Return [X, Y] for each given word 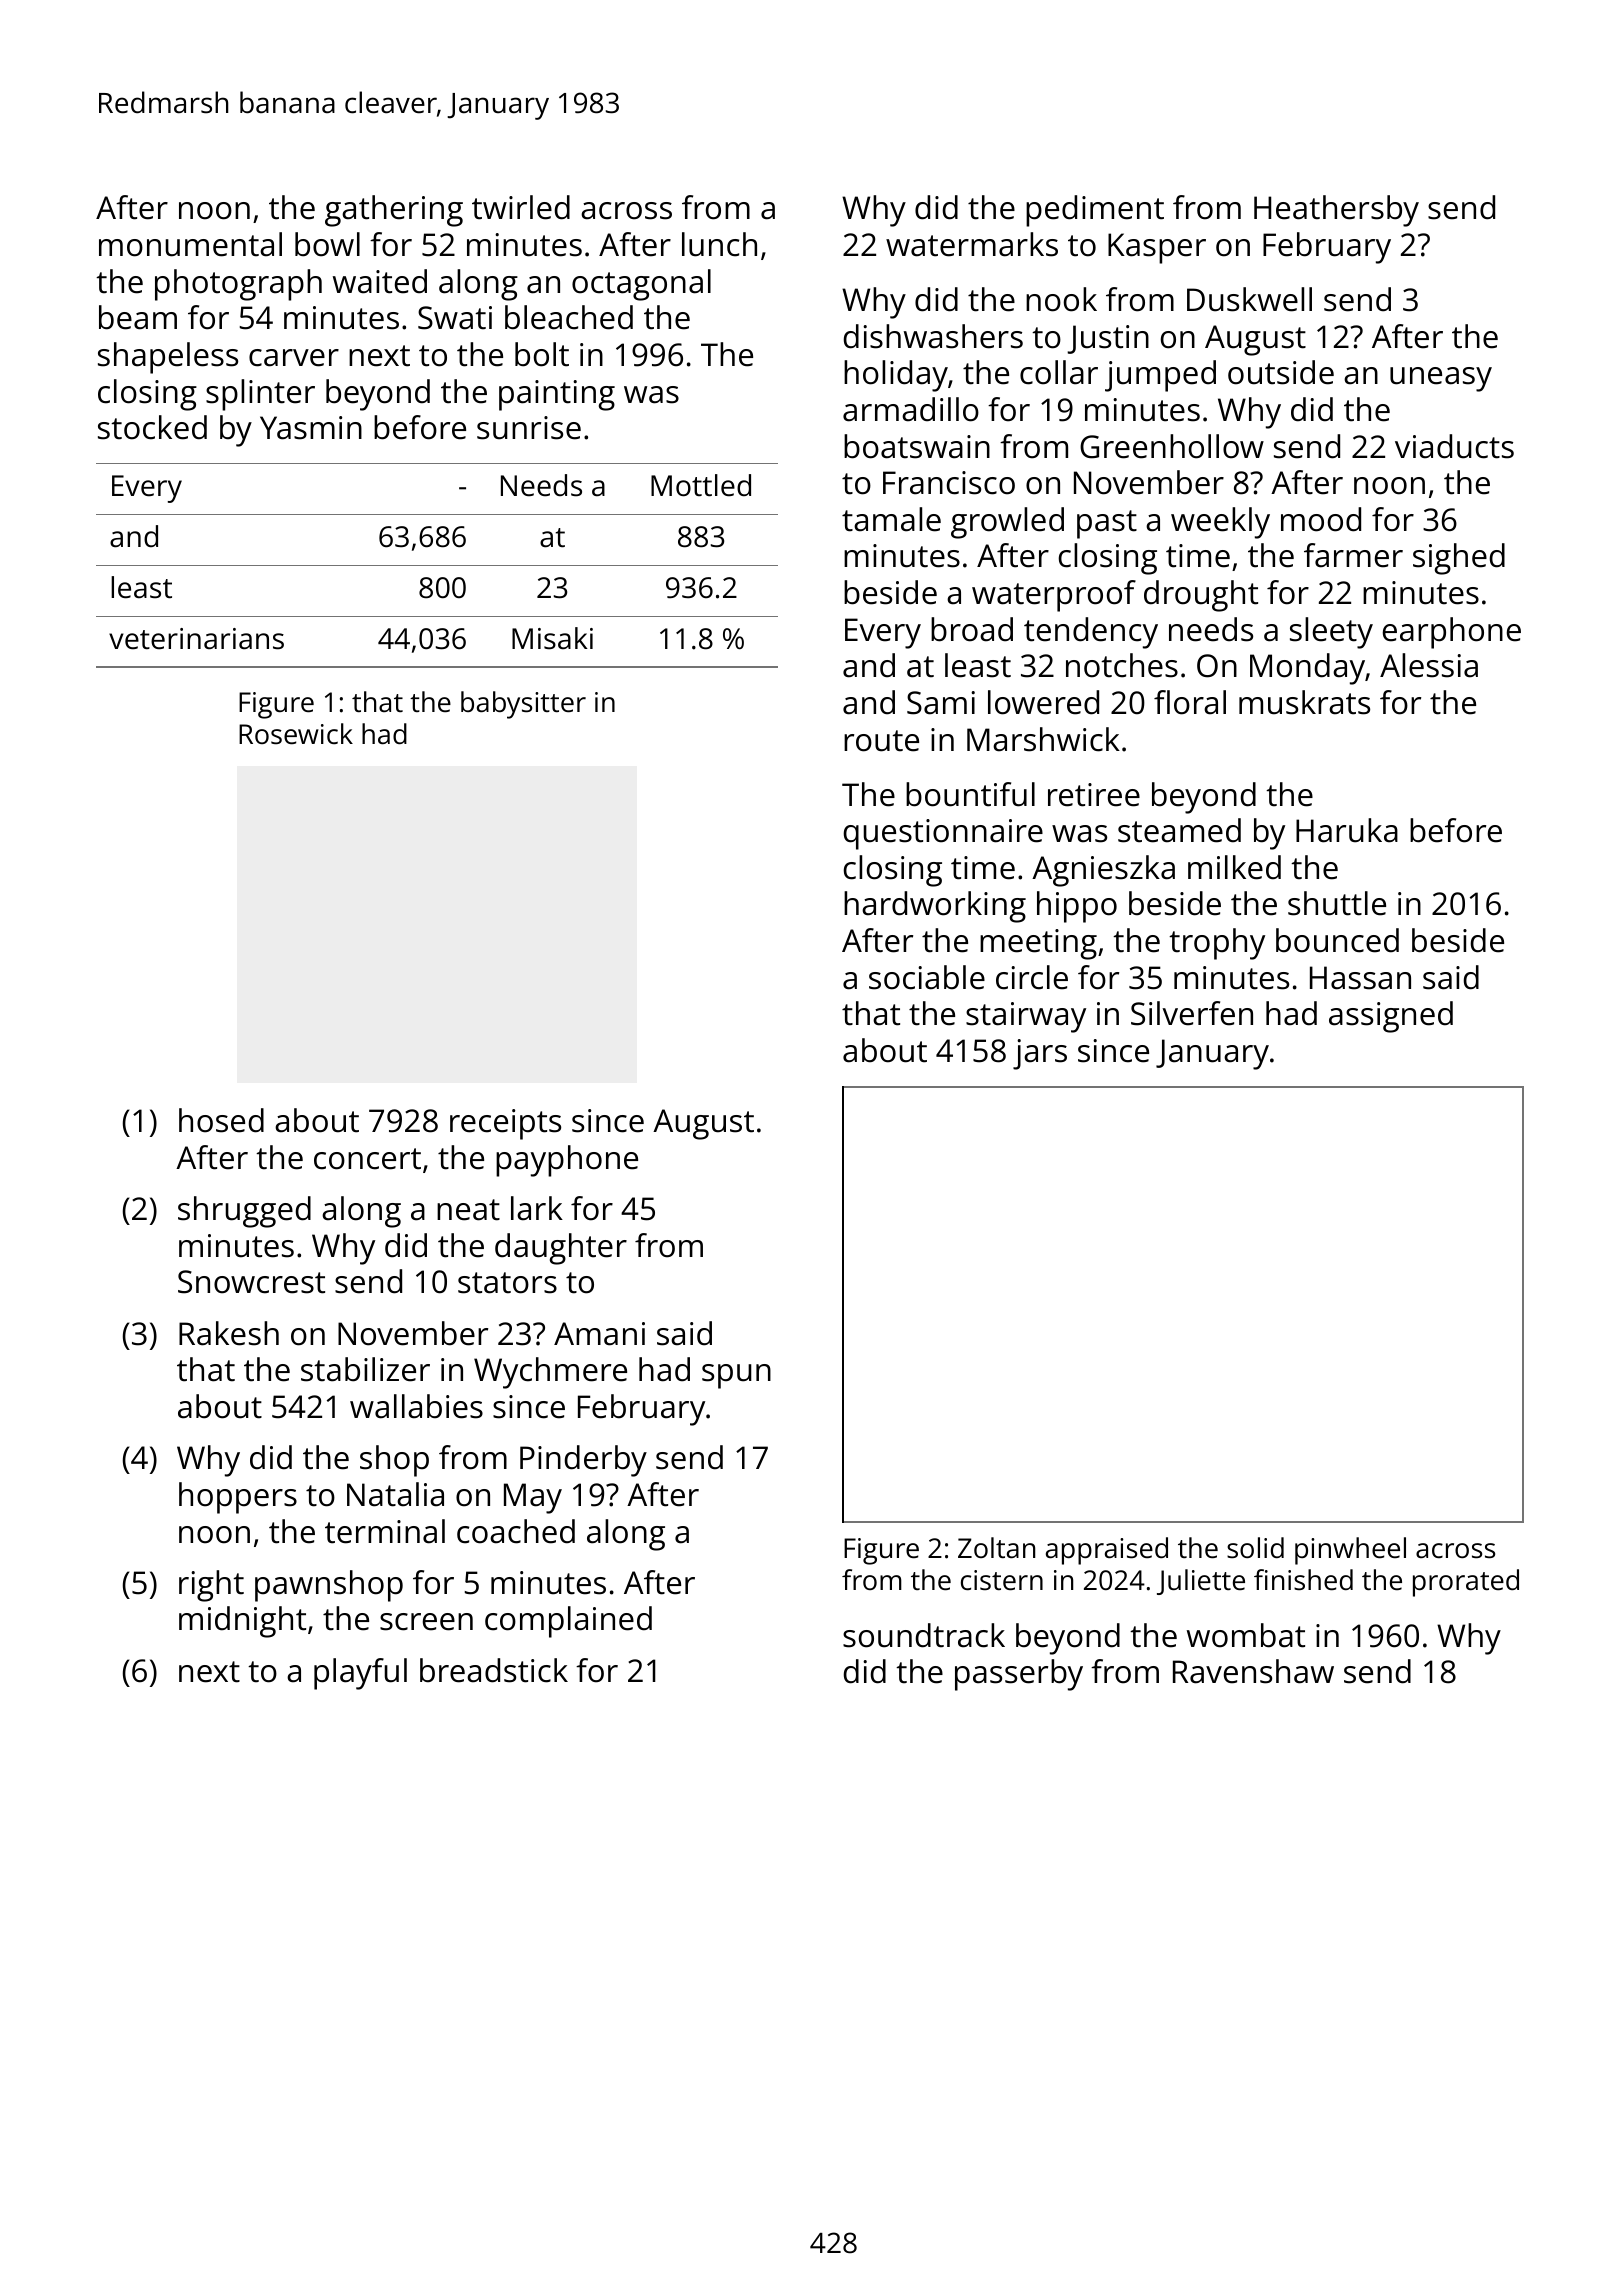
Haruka [1347, 830]
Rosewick [296, 734]
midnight [242, 1622]
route [881, 741]
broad [972, 629]
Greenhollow [1172, 446]
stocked [152, 427]
